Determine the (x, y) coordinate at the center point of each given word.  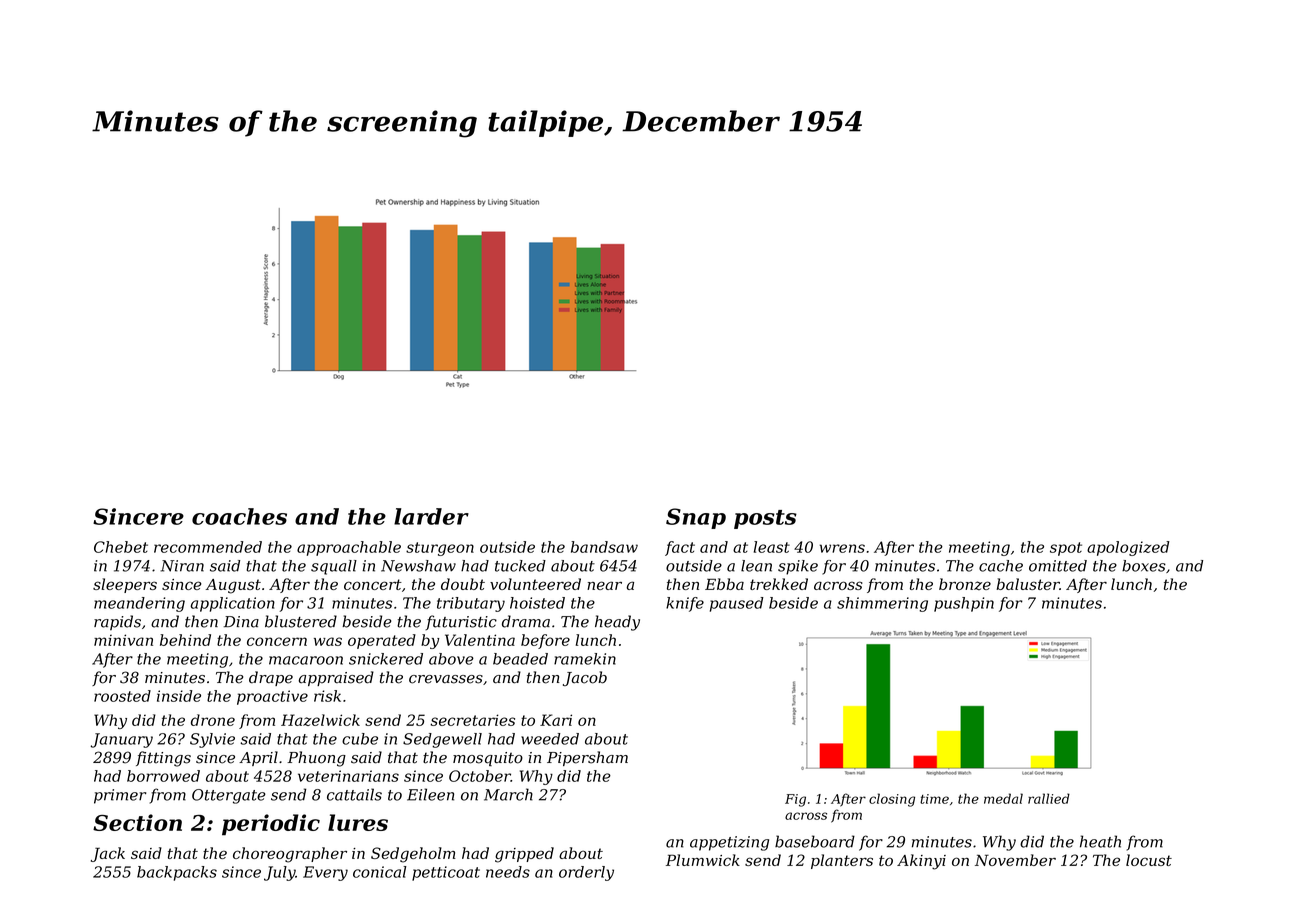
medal (1003, 798)
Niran (182, 566)
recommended (208, 547)
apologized (1128, 548)
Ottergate (229, 796)
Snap (696, 518)
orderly (586, 873)
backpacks (177, 873)
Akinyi (921, 862)
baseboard (815, 841)
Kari (556, 720)
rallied (1049, 798)
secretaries (472, 720)
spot (1066, 549)
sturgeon (440, 549)
